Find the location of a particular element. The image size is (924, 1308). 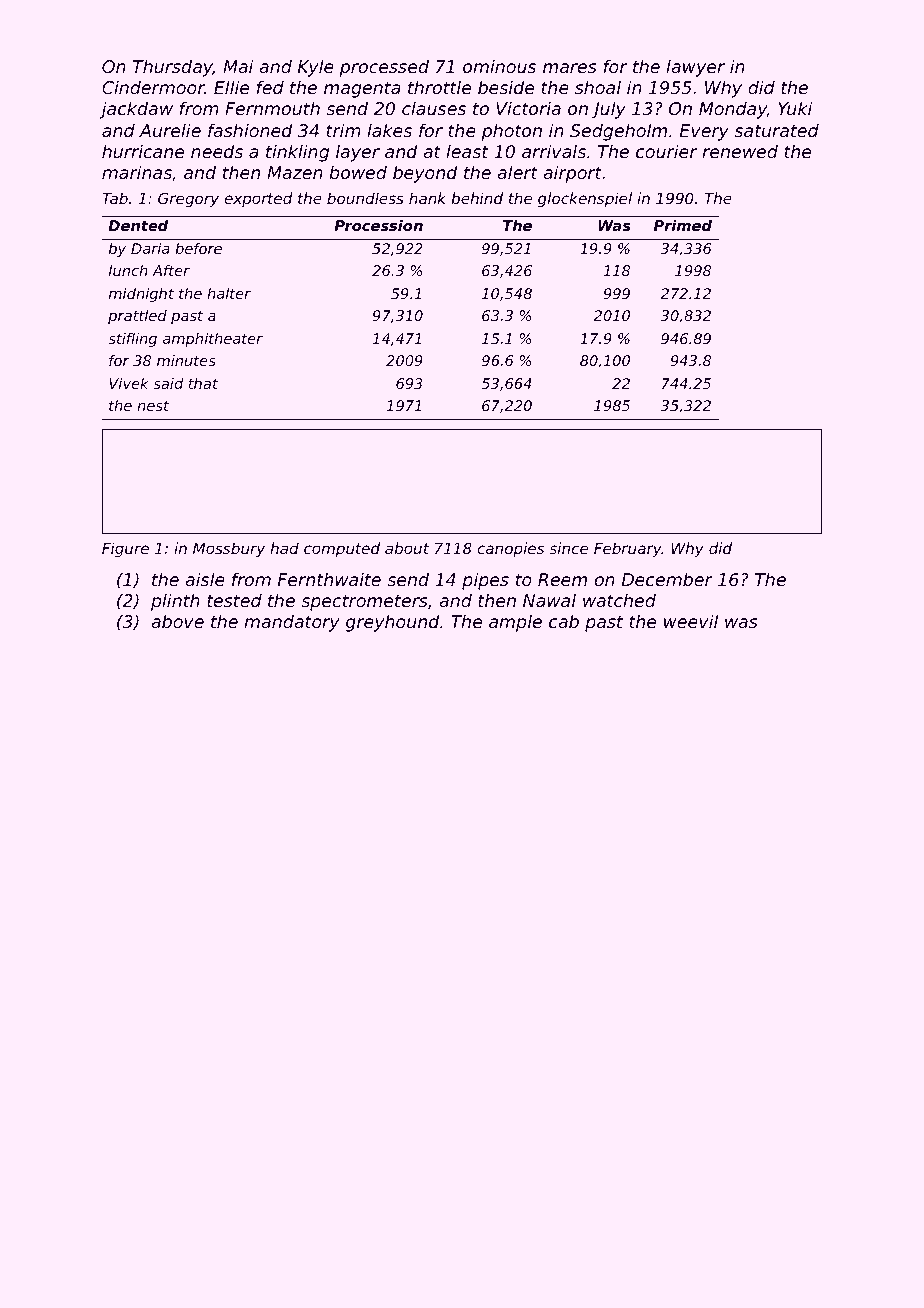

Primed is located at coordinates (683, 225).
